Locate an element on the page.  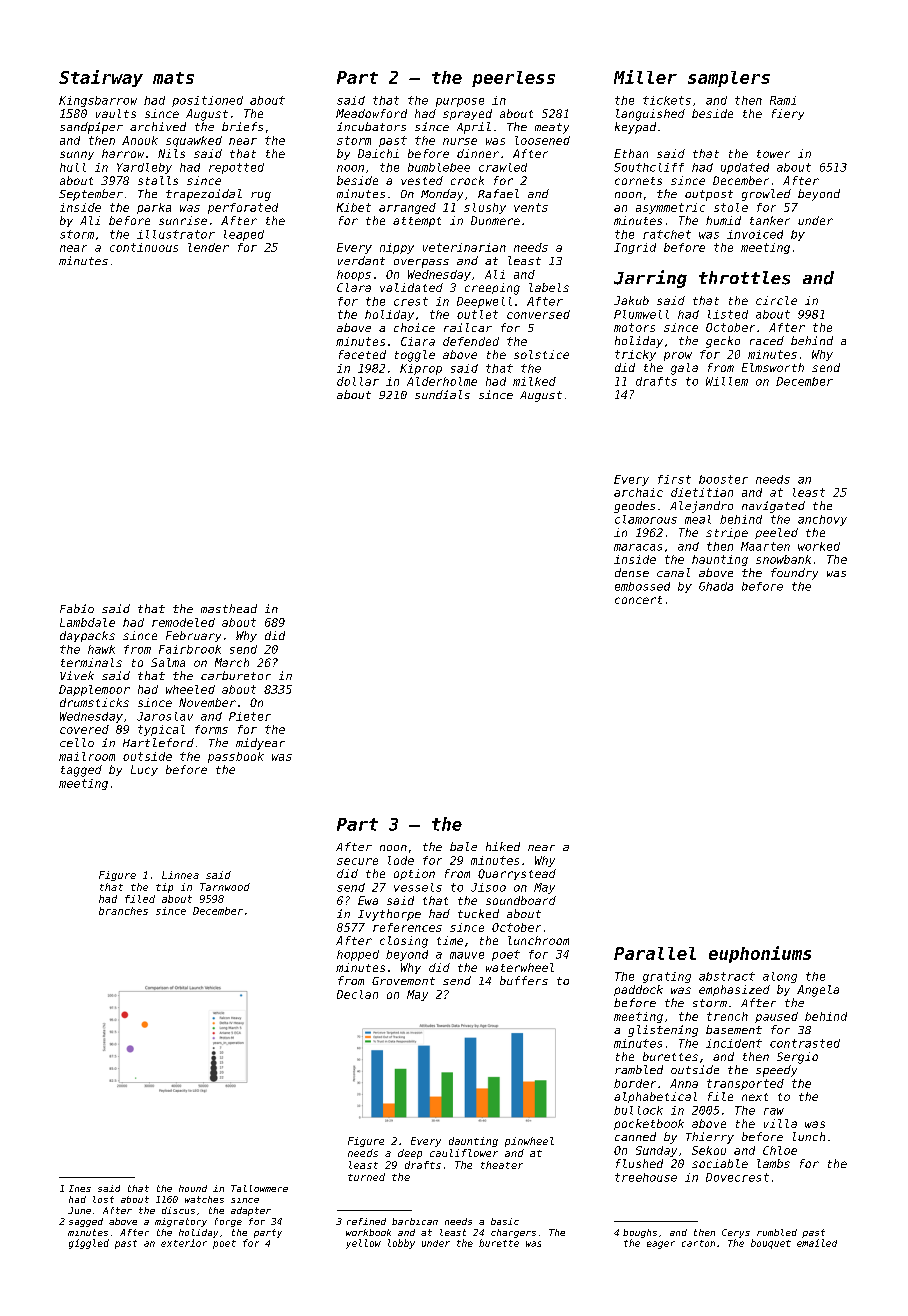
remodeled is located at coordinates (183, 622).
